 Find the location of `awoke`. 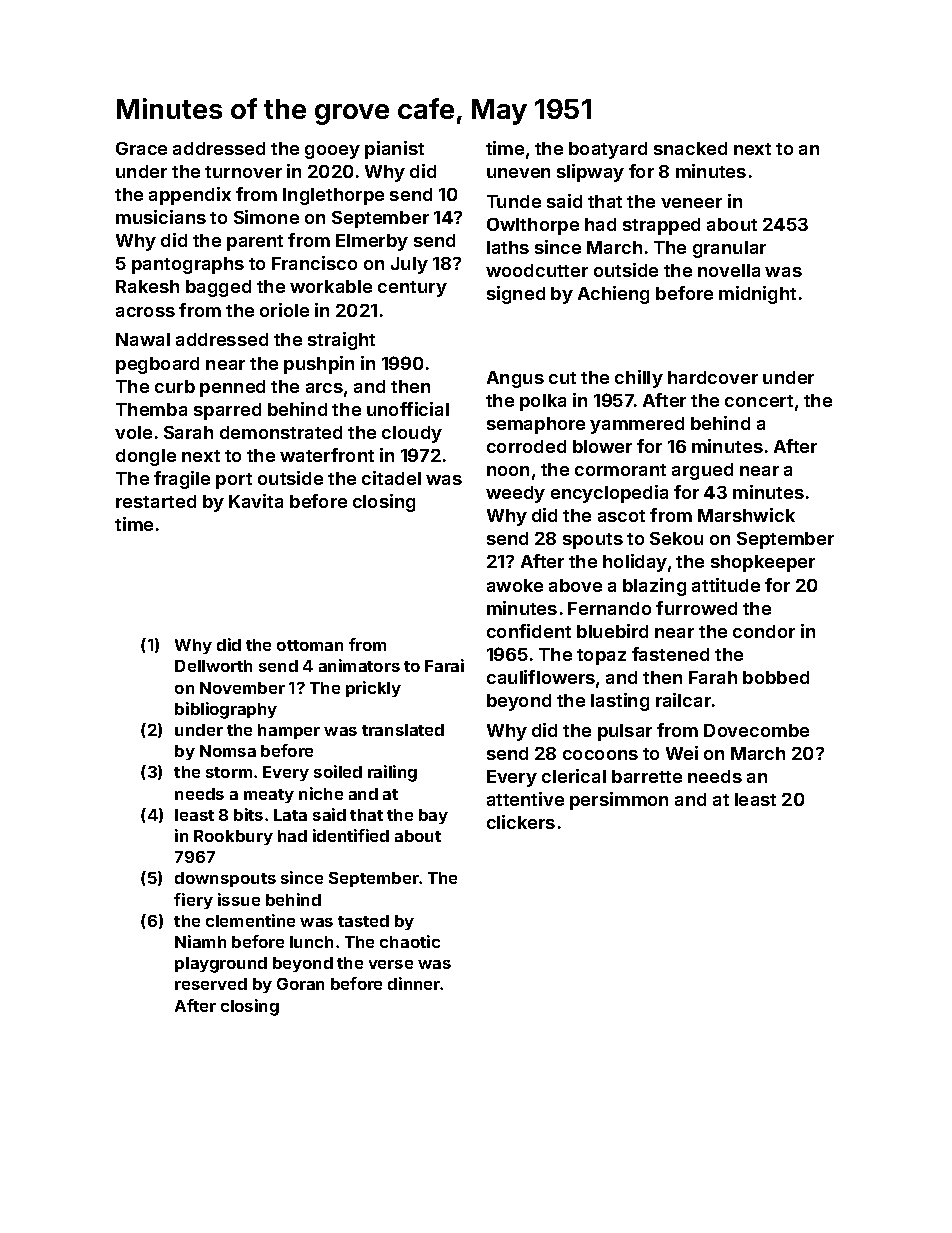

awoke is located at coordinates (515, 585).
